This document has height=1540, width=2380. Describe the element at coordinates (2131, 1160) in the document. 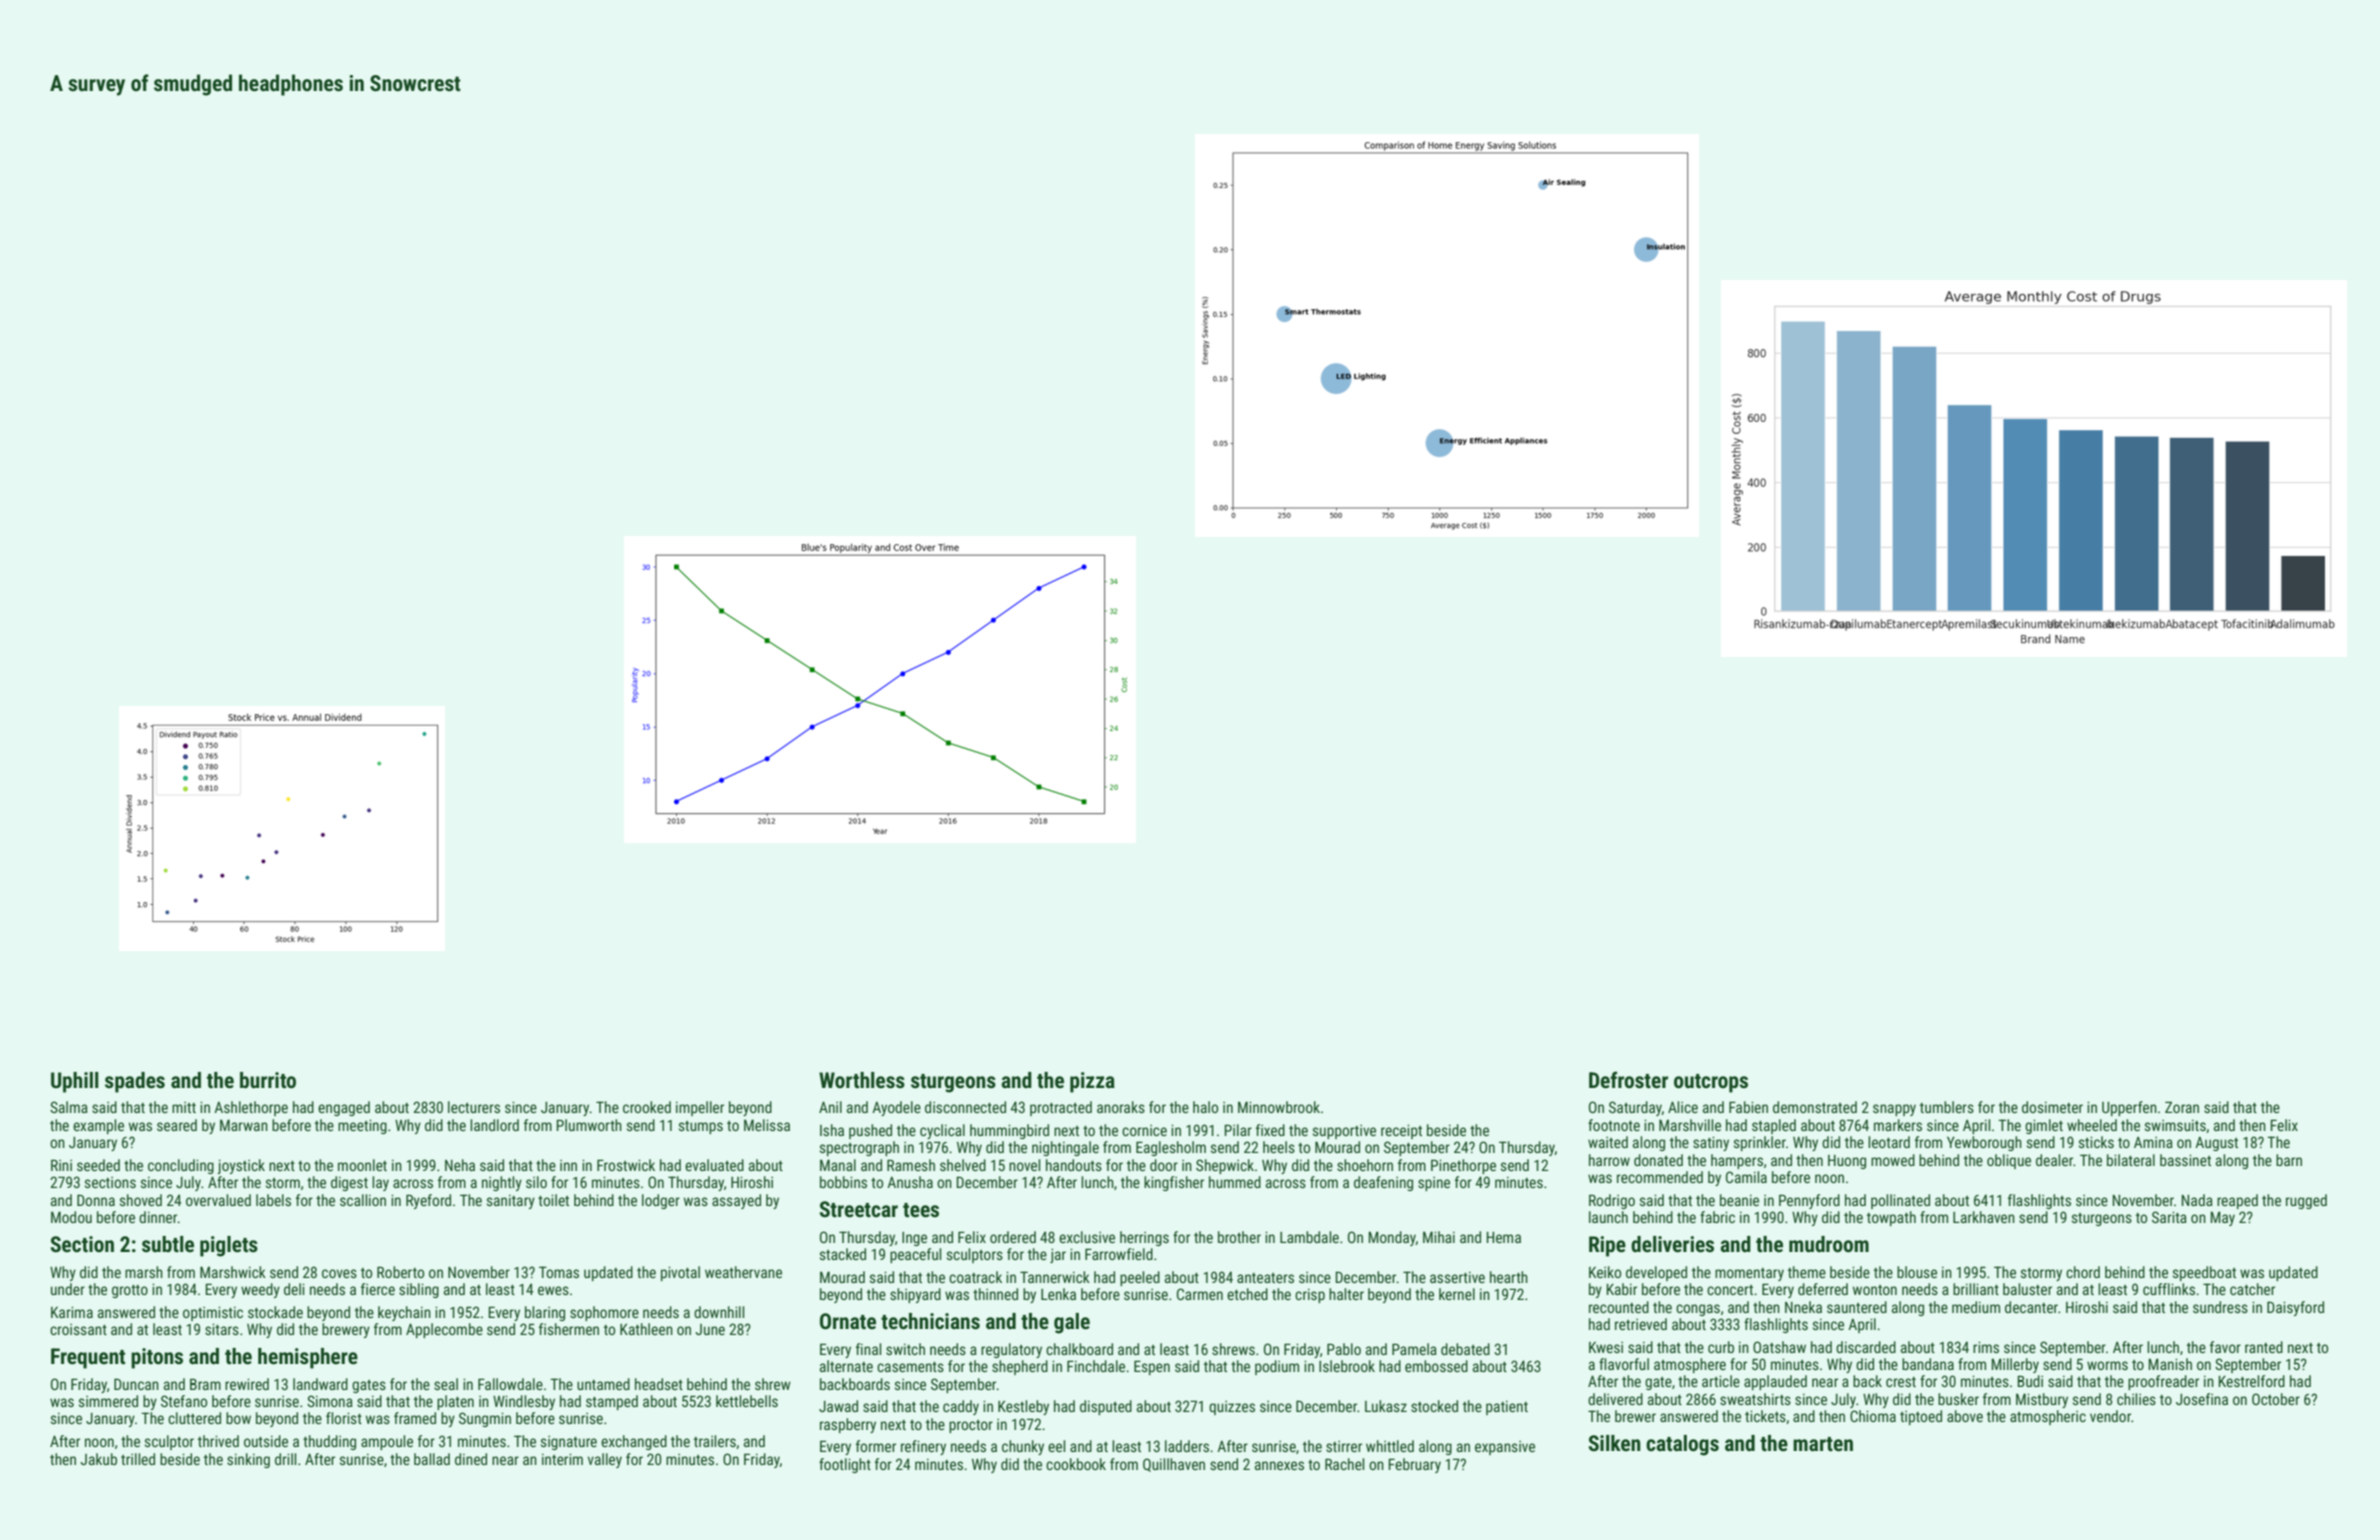

I see `bilateral` at that location.
